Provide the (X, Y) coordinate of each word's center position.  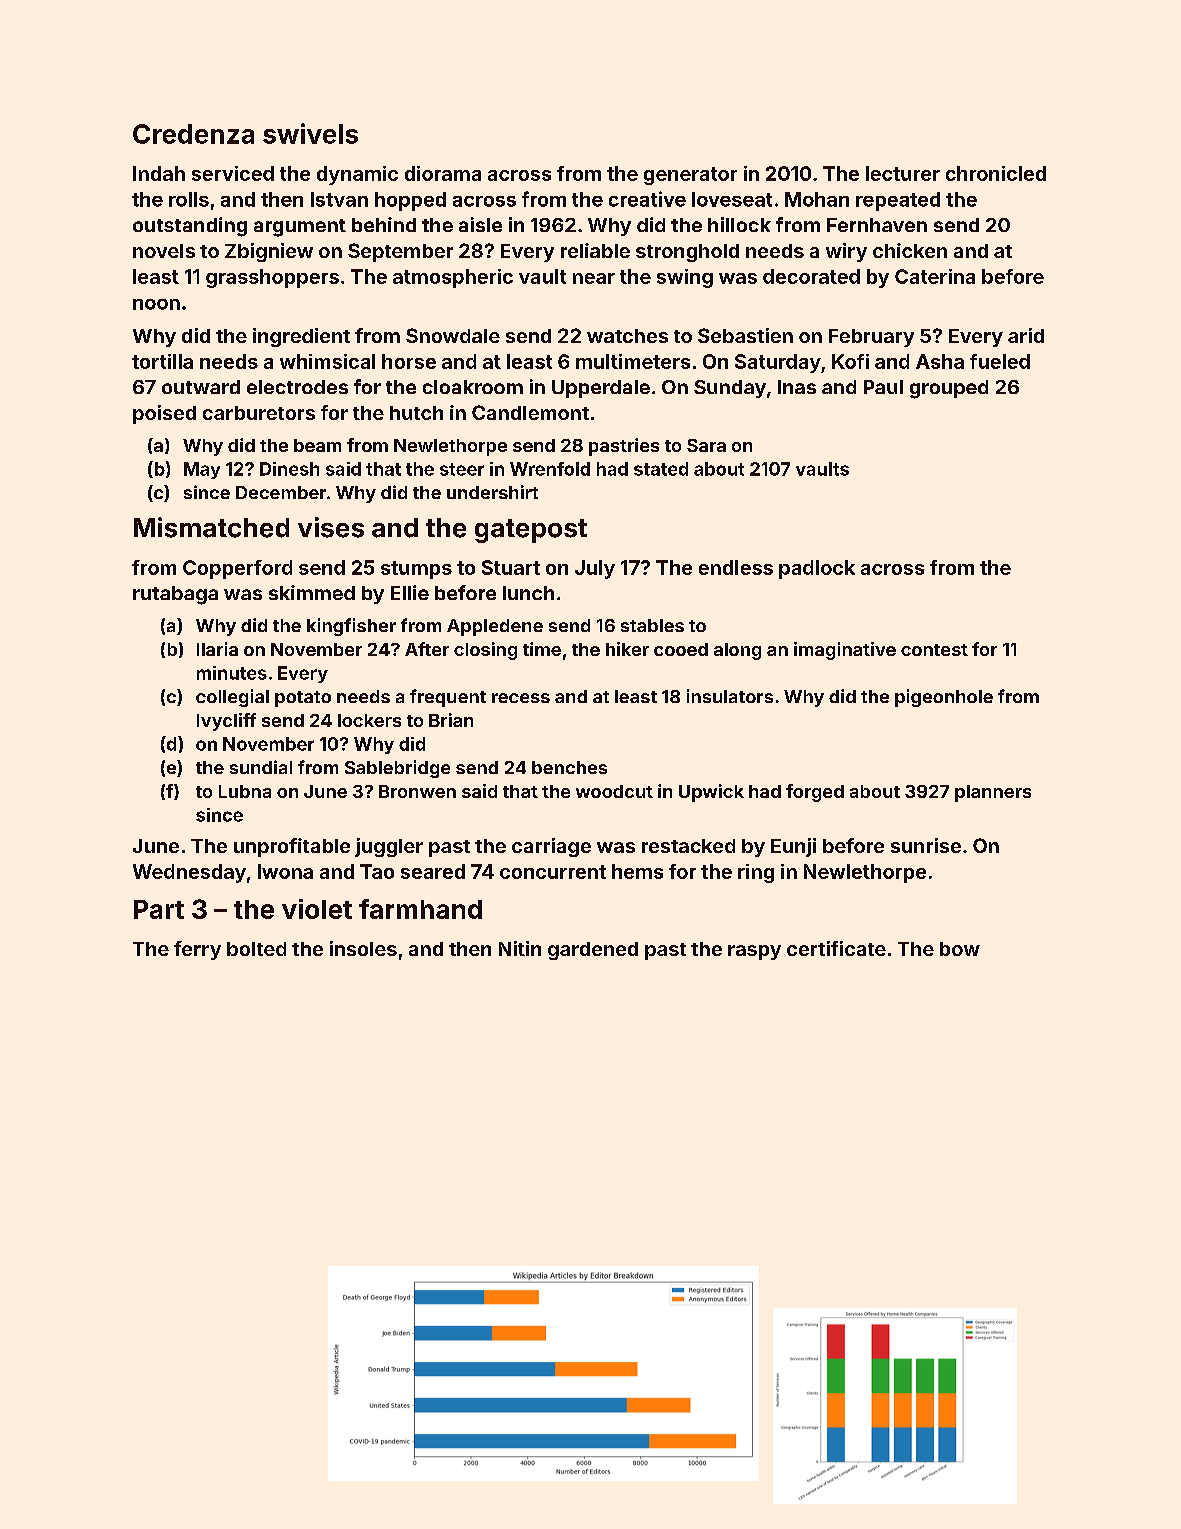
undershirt (492, 492)
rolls (189, 199)
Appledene (495, 627)
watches (627, 336)
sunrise (926, 845)
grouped (949, 389)
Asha (940, 361)
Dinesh (289, 469)
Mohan (817, 199)
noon (156, 304)
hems (637, 871)
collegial (232, 698)
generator (690, 176)
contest (934, 650)
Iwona (285, 871)
